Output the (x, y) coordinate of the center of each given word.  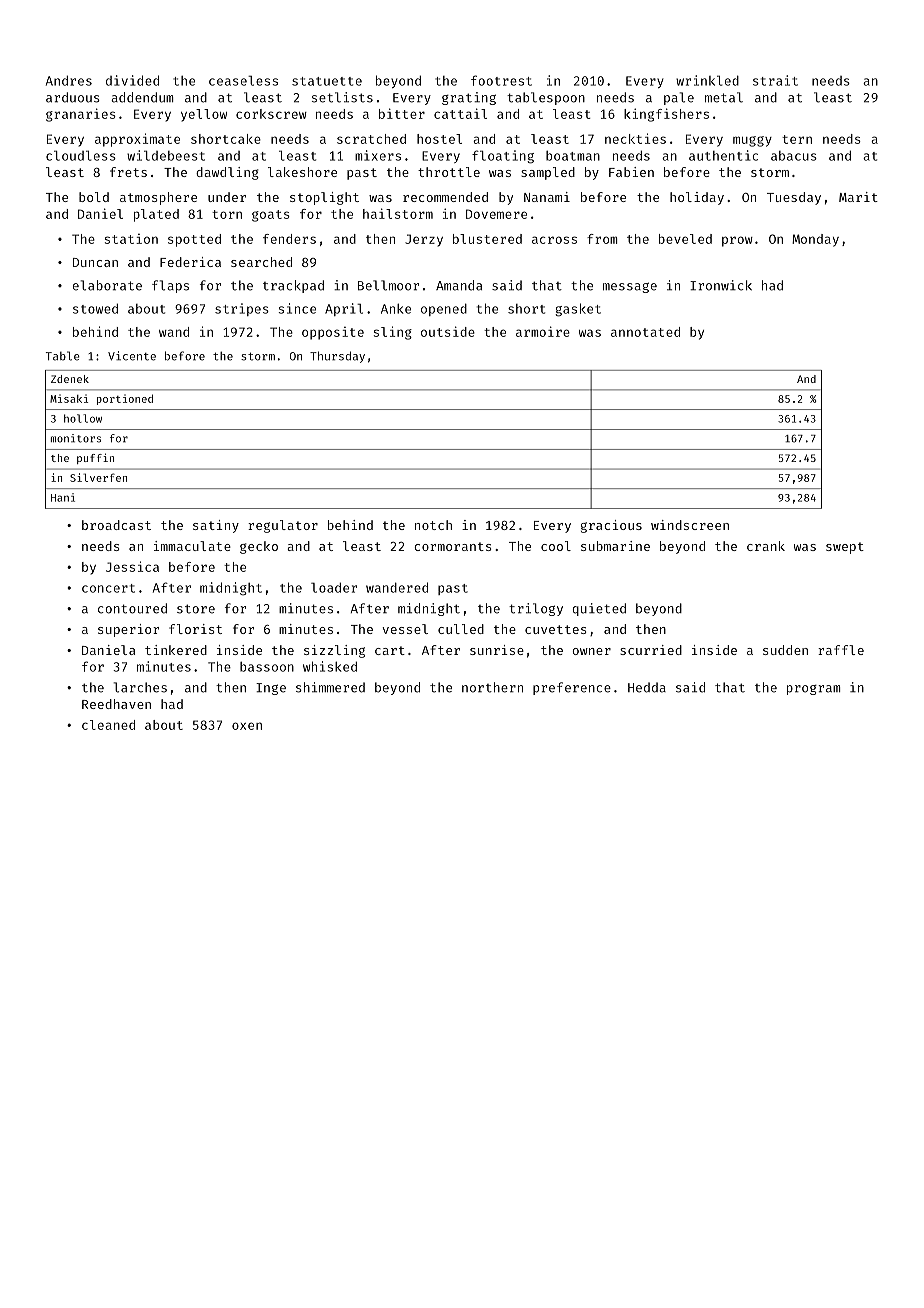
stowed (95, 308)
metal (724, 97)
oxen (247, 726)
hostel (439, 139)
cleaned (108, 725)
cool (556, 546)
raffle (841, 650)
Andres (69, 80)
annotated (645, 332)
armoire (543, 331)
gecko (259, 547)
